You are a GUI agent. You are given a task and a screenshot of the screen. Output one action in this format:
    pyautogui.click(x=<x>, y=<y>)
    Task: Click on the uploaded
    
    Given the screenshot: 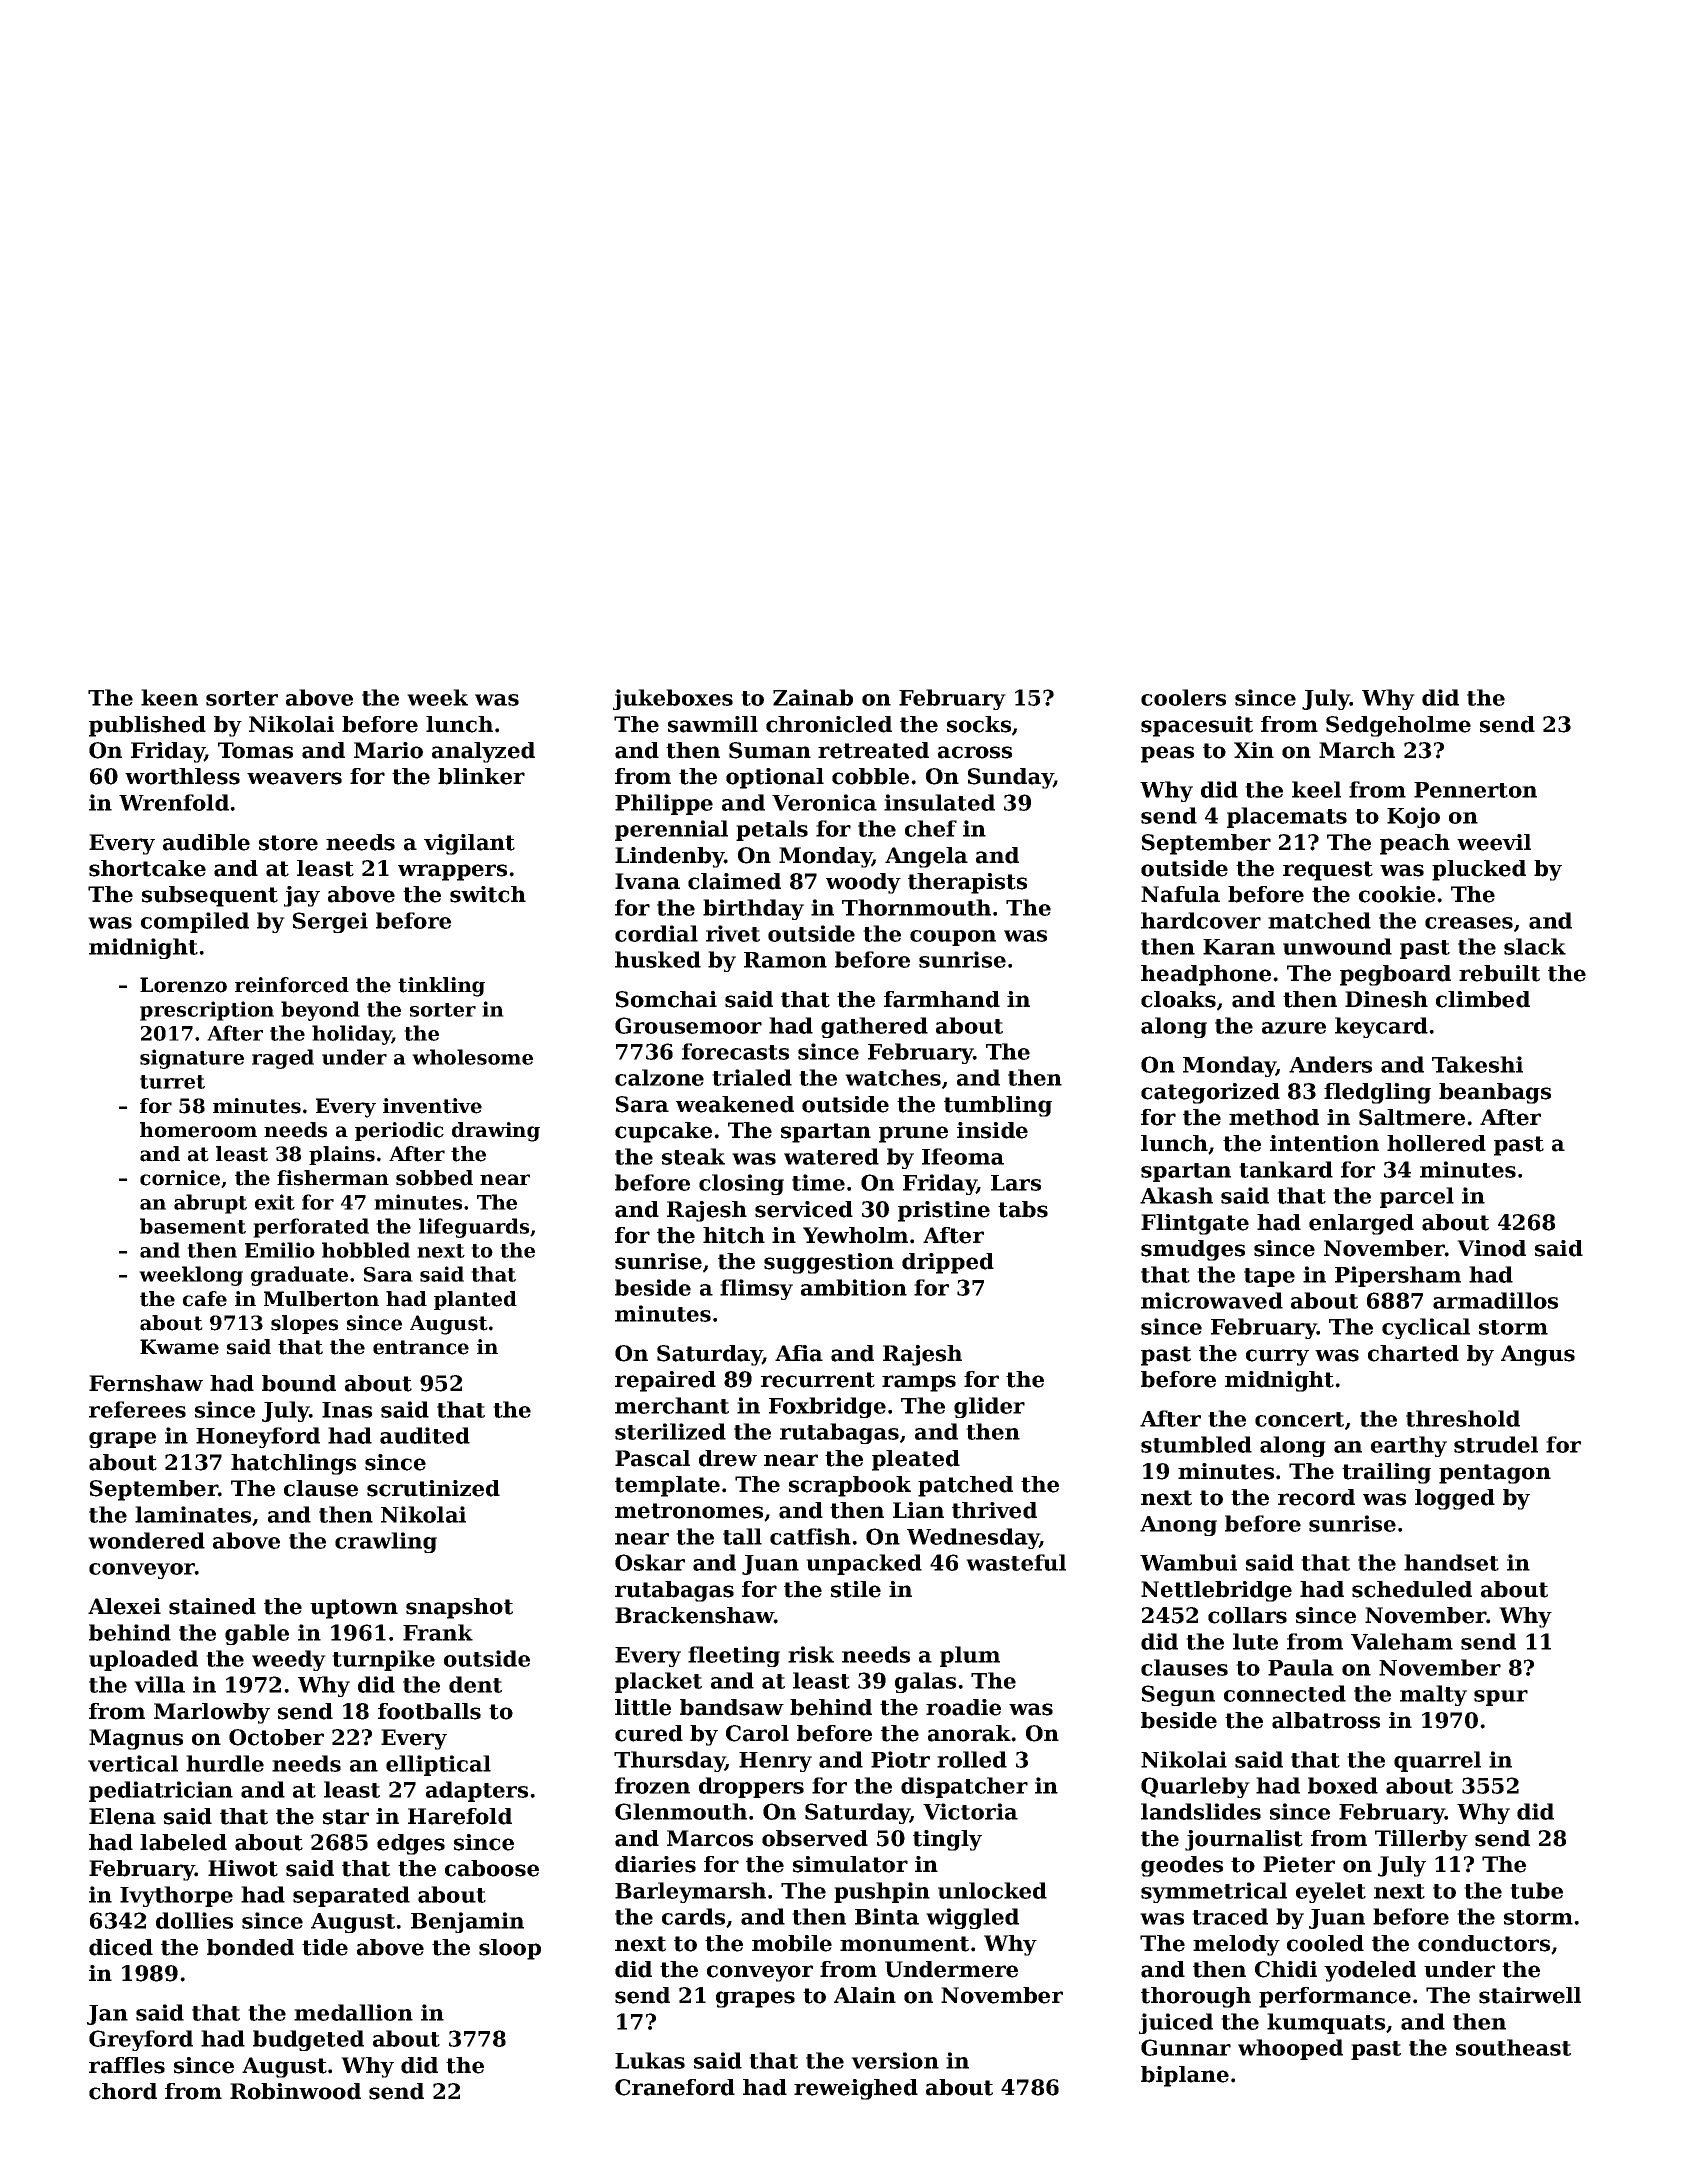 What is the action you would take?
    pyautogui.click(x=143, y=1660)
